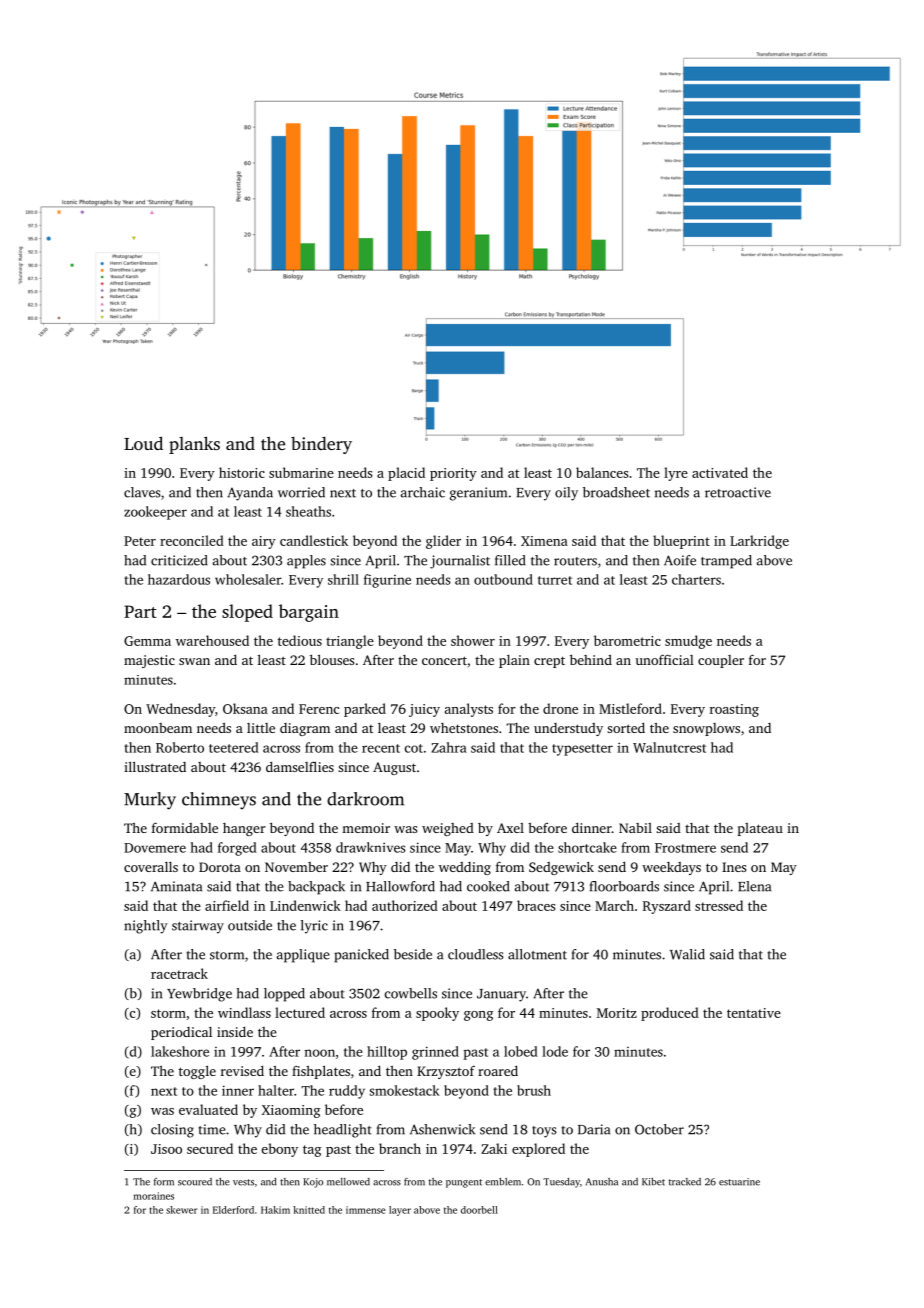  I want to click on Oksana, so click(245, 708).
